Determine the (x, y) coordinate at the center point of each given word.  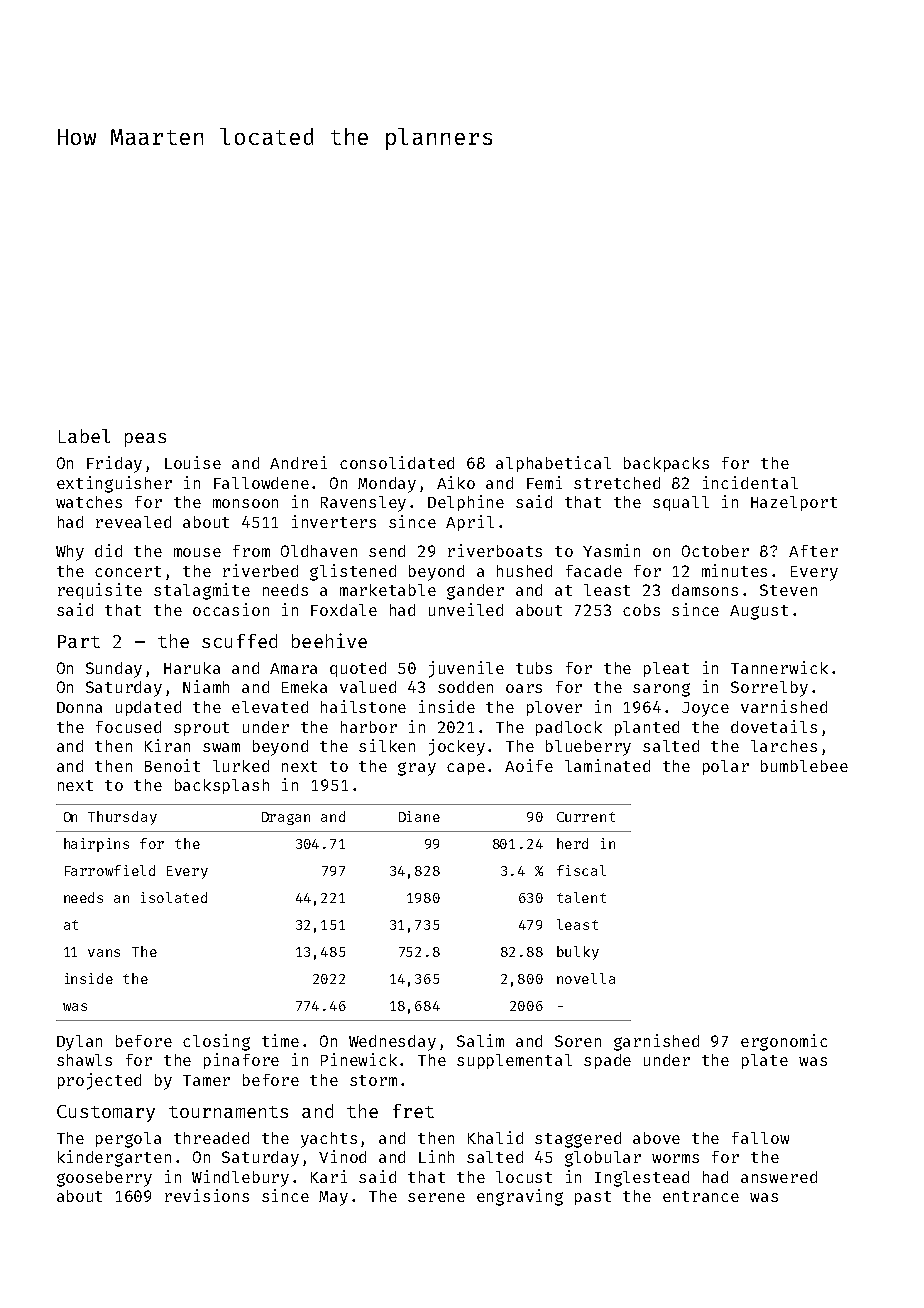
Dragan (286, 818)
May (333, 1198)
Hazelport (794, 503)
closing (216, 1042)
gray (417, 769)
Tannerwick (779, 667)
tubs (534, 668)
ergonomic (784, 1042)
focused (128, 727)
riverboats (495, 550)
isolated (174, 897)
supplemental (514, 1061)
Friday (114, 464)
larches (784, 746)
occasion (231, 609)
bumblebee (804, 766)
